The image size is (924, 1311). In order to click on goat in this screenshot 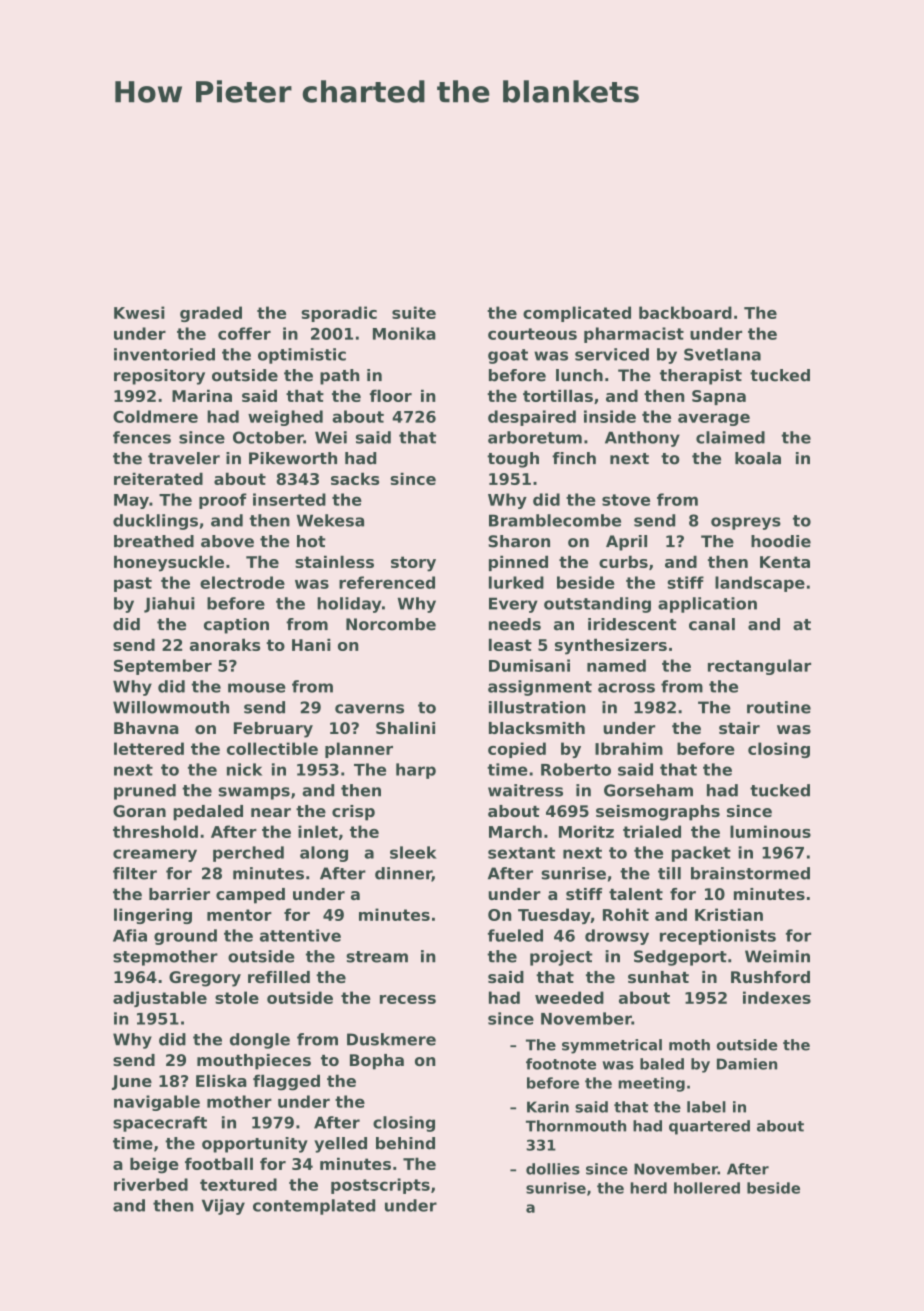, I will do `click(508, 356)`.
